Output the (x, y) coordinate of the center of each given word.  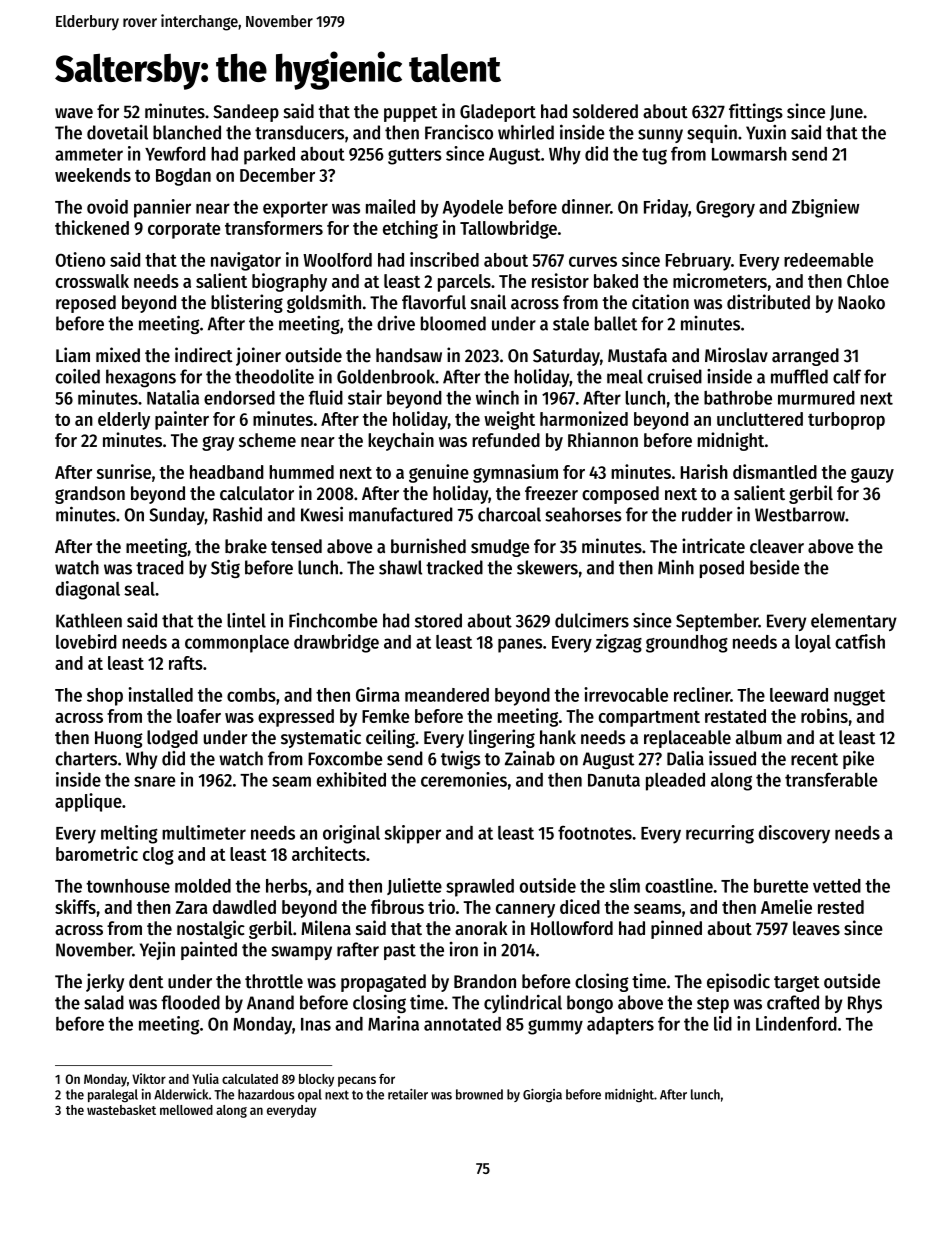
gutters (415, 156)
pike (858, 759)
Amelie (786, 906)
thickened (92, 227)
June (846, 113)
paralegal (113, 1096)
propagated (383, 983)
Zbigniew (825, 208)
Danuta (614, 780)
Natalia (173, 397)
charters (86, 758)
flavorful (434, 302)
